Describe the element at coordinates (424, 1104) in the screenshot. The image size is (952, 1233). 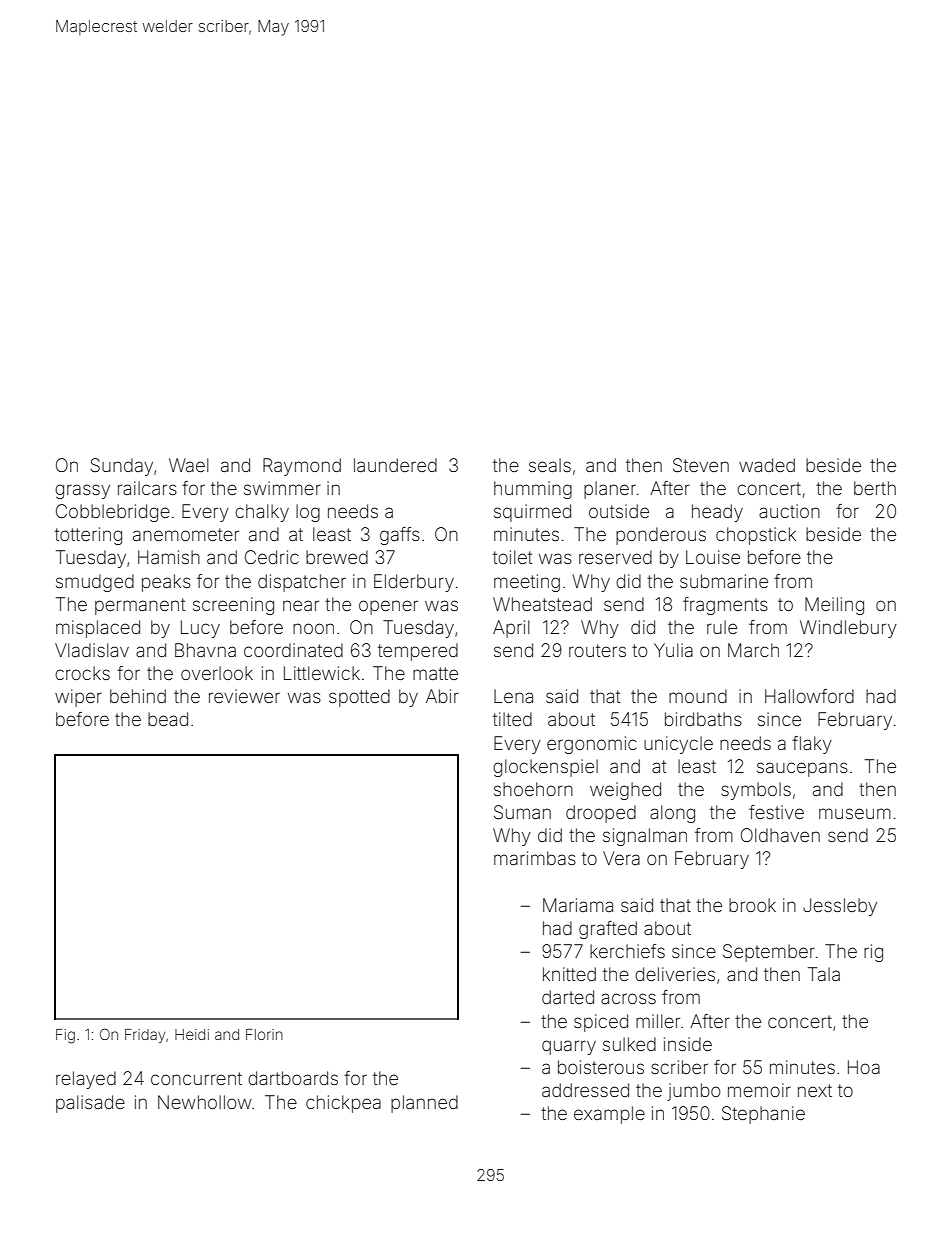
I see `planned` at that location.
